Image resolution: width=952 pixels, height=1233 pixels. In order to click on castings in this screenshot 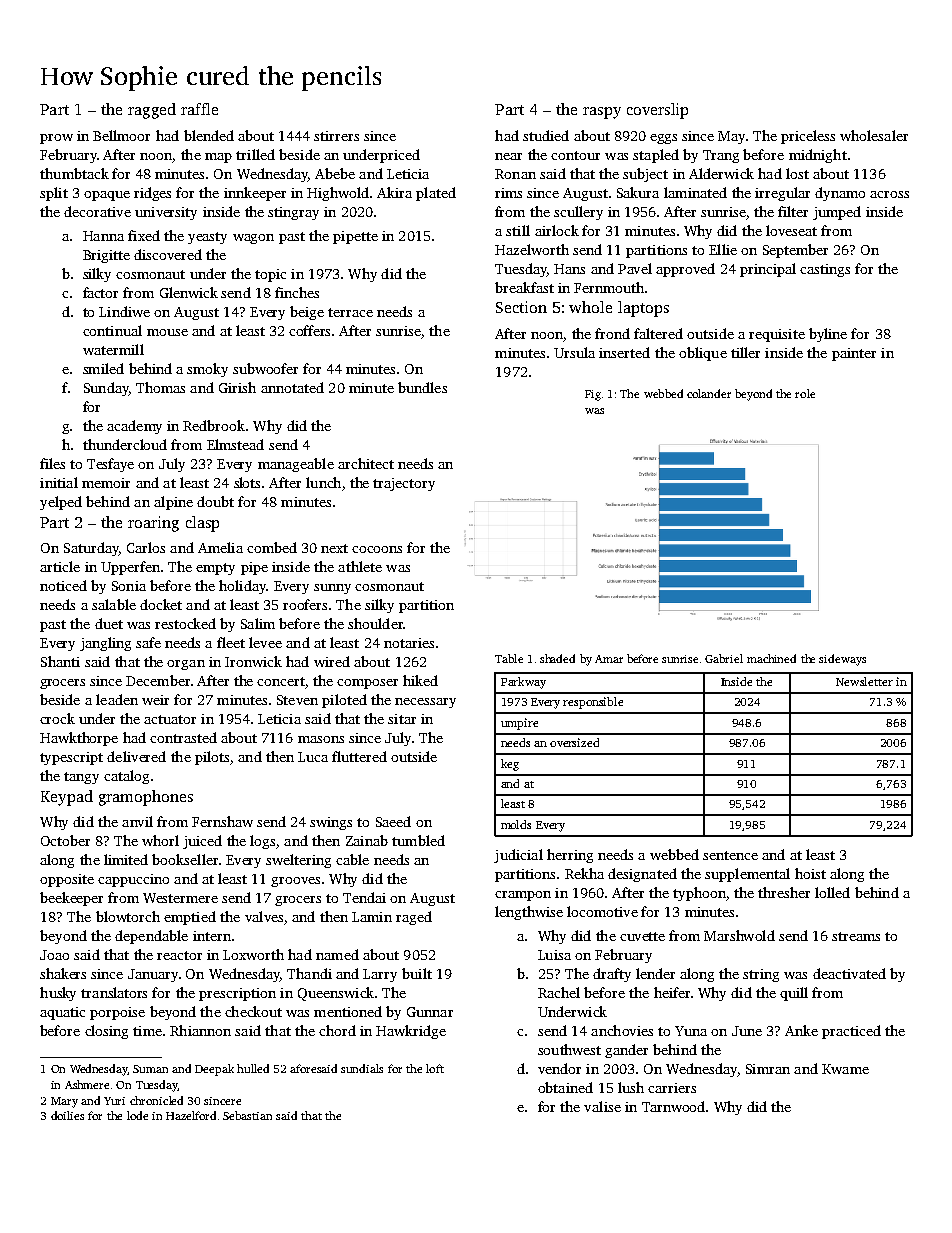, I will do `click(825, 270)`.
